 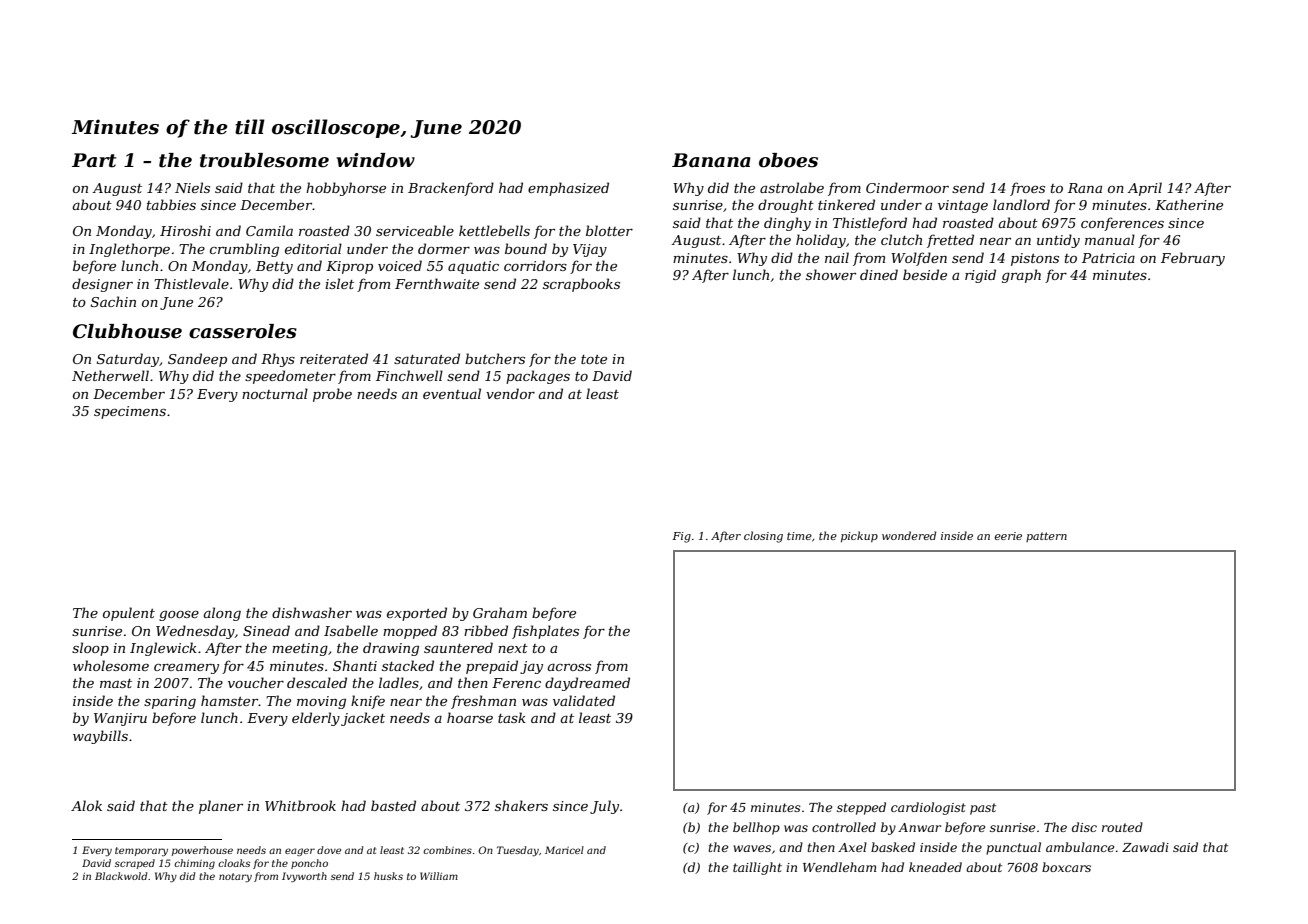 What do you see at coordinates (594, 359) in the document?
I see `tote` at bounding box center [594, 359].
